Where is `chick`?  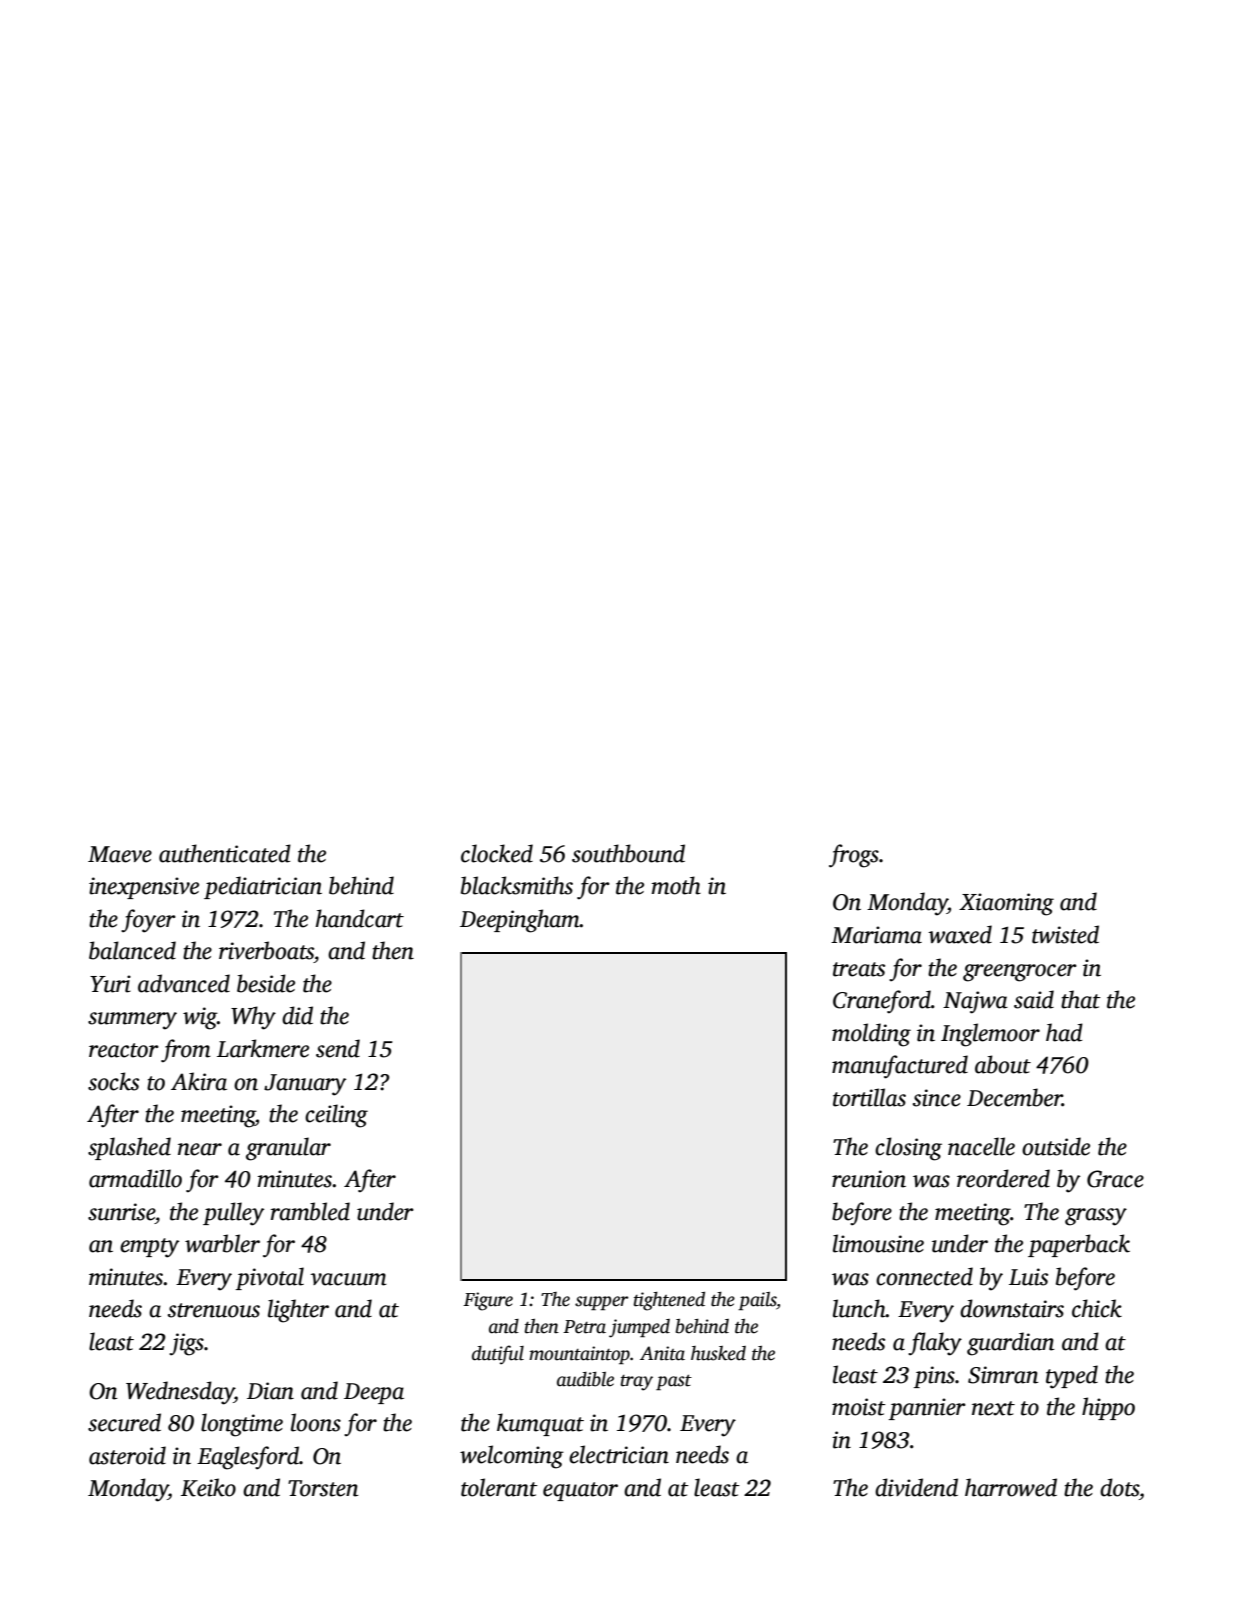 chick is located at coordinates (1097, 1308).
